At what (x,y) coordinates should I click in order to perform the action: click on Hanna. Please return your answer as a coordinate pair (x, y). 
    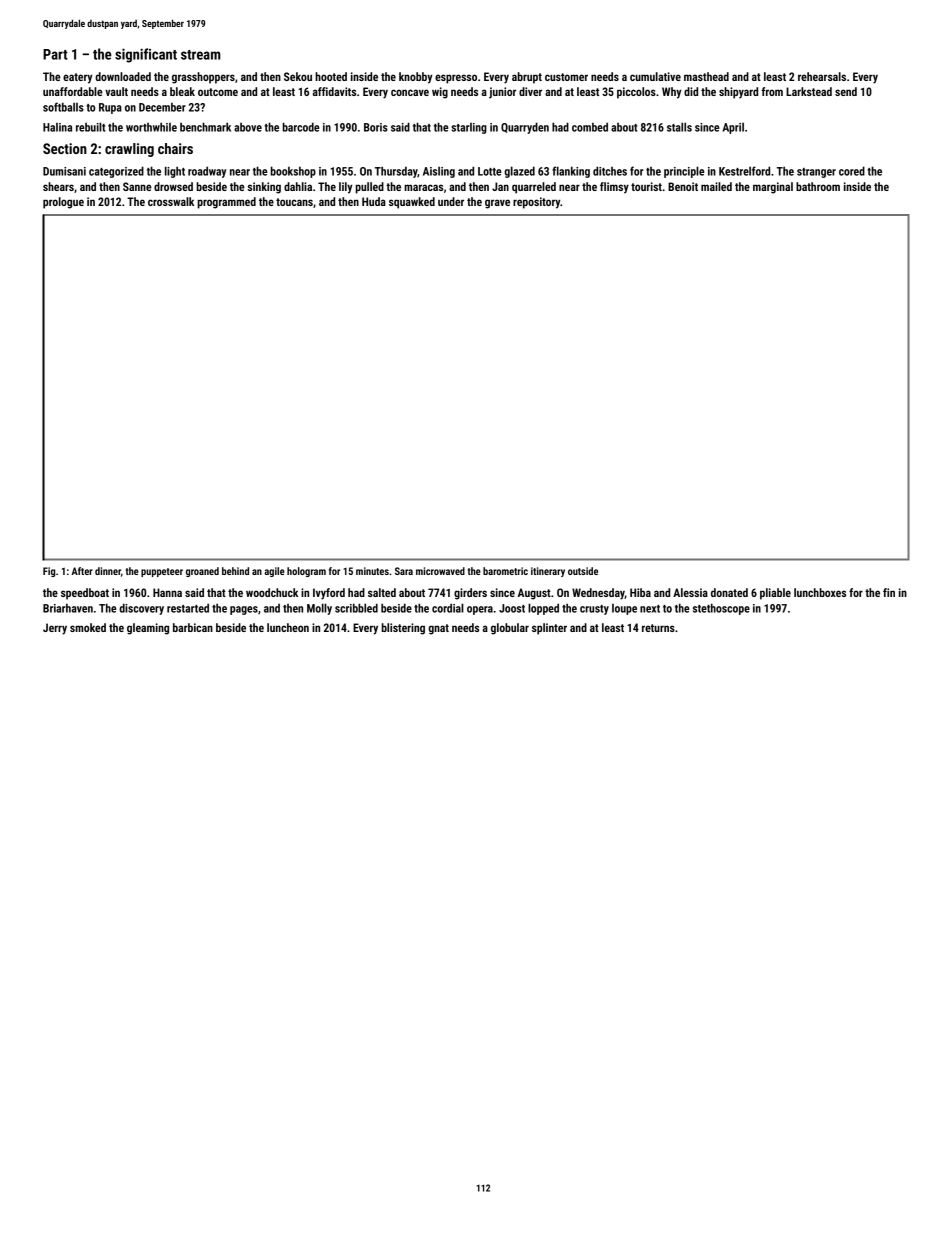
    Looking at the image, I should click on (167, 592).
